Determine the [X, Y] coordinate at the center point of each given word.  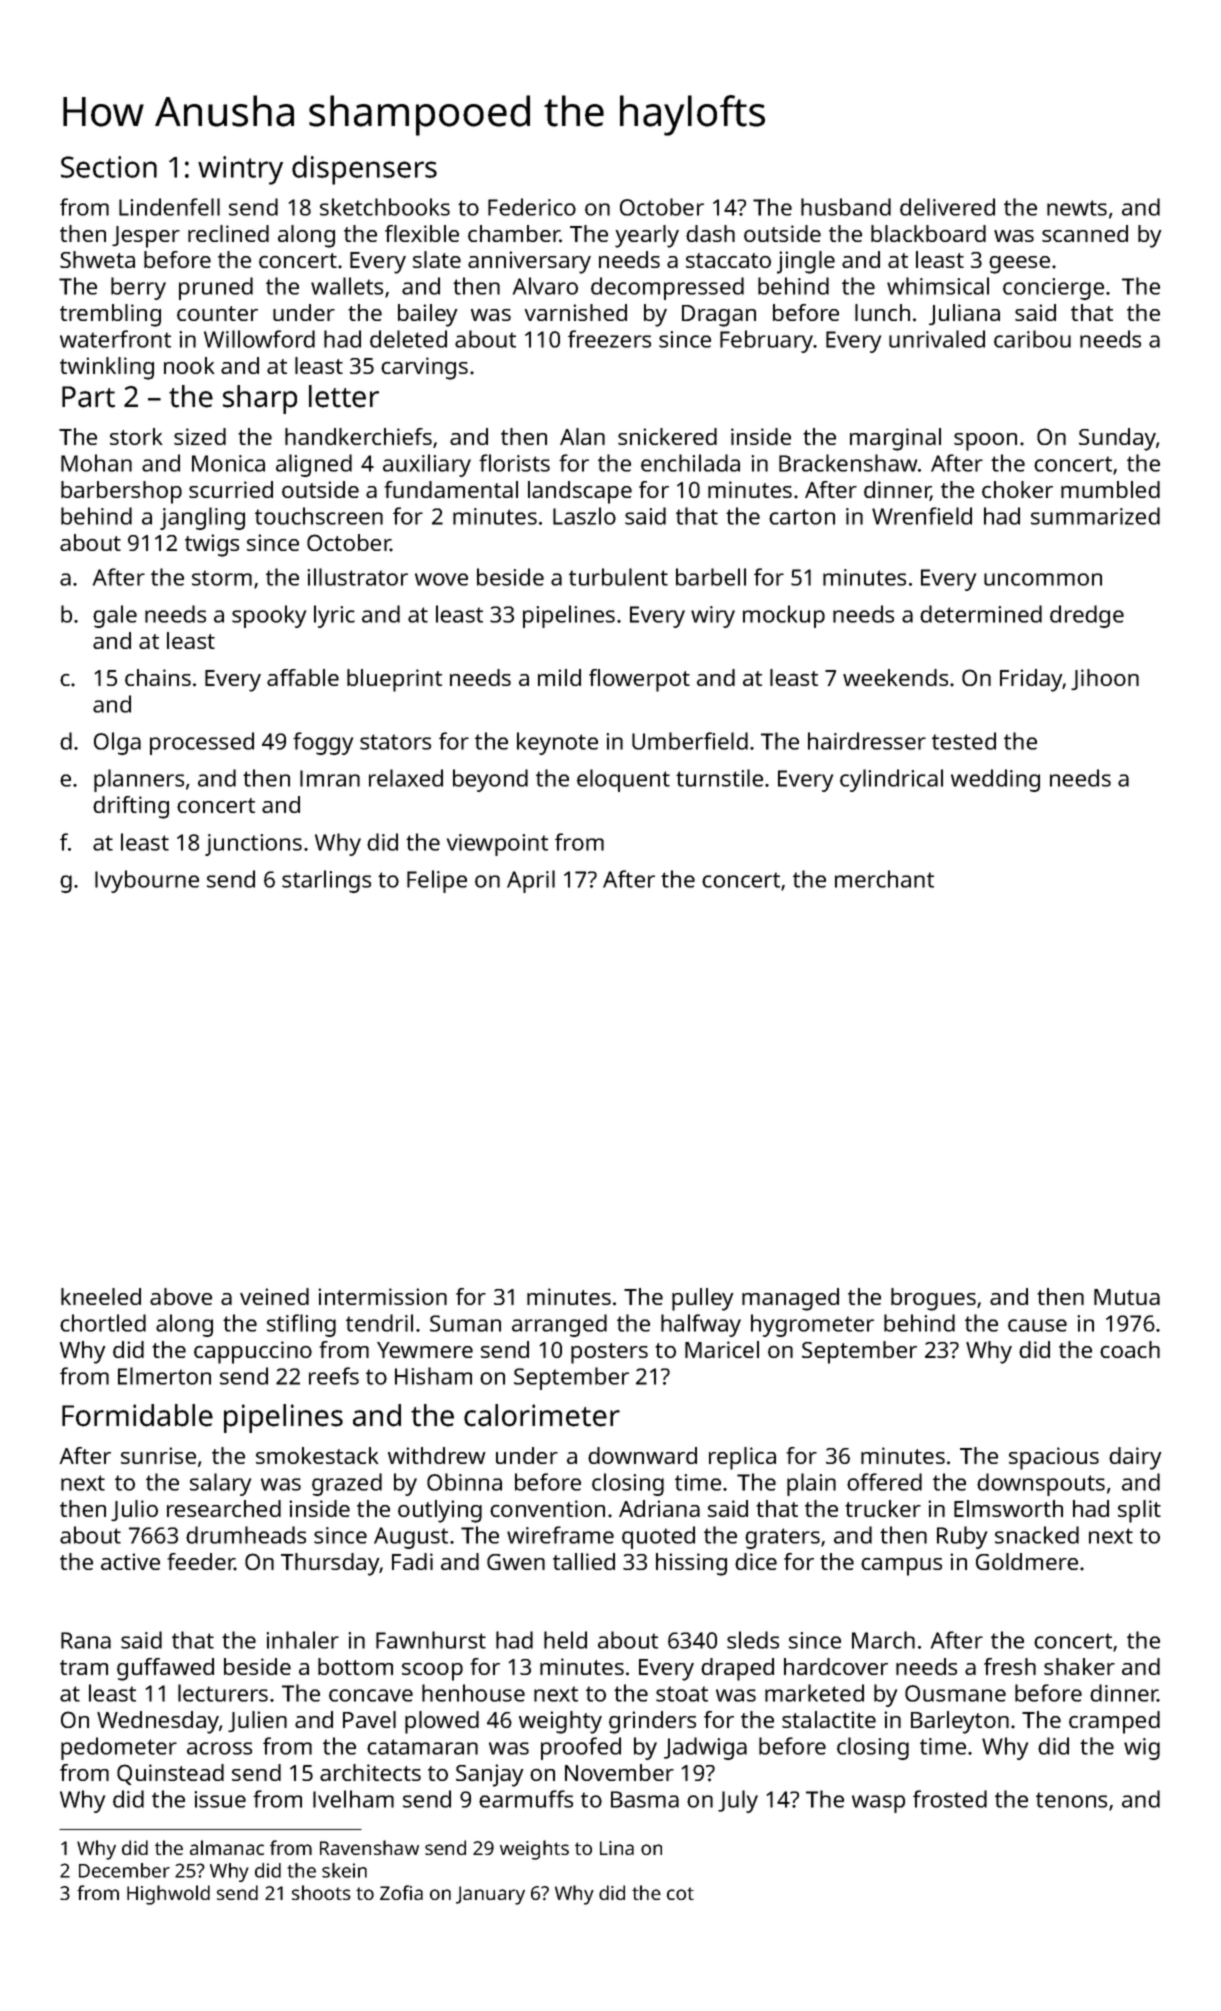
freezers [609, 339]
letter [344, 396]
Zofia [401, 1892]
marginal [895, 439]
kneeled [101, 1296]
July [738, 1801]
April [531, 881]
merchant [884, 879]
